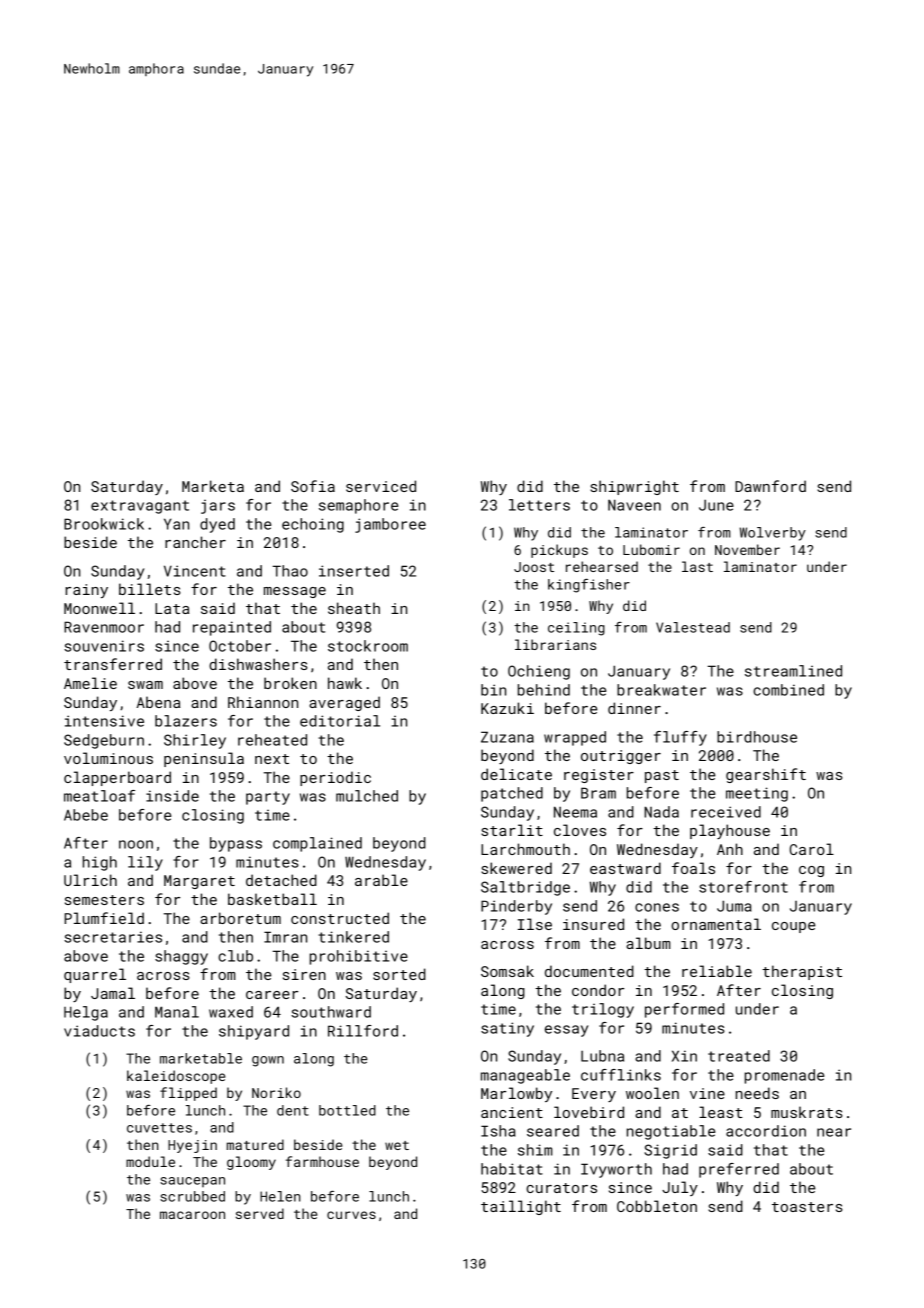  What do you see at coordinates (634, 487) in the screenshot?
I see `shipwright` at bounding box center [634, 487].
